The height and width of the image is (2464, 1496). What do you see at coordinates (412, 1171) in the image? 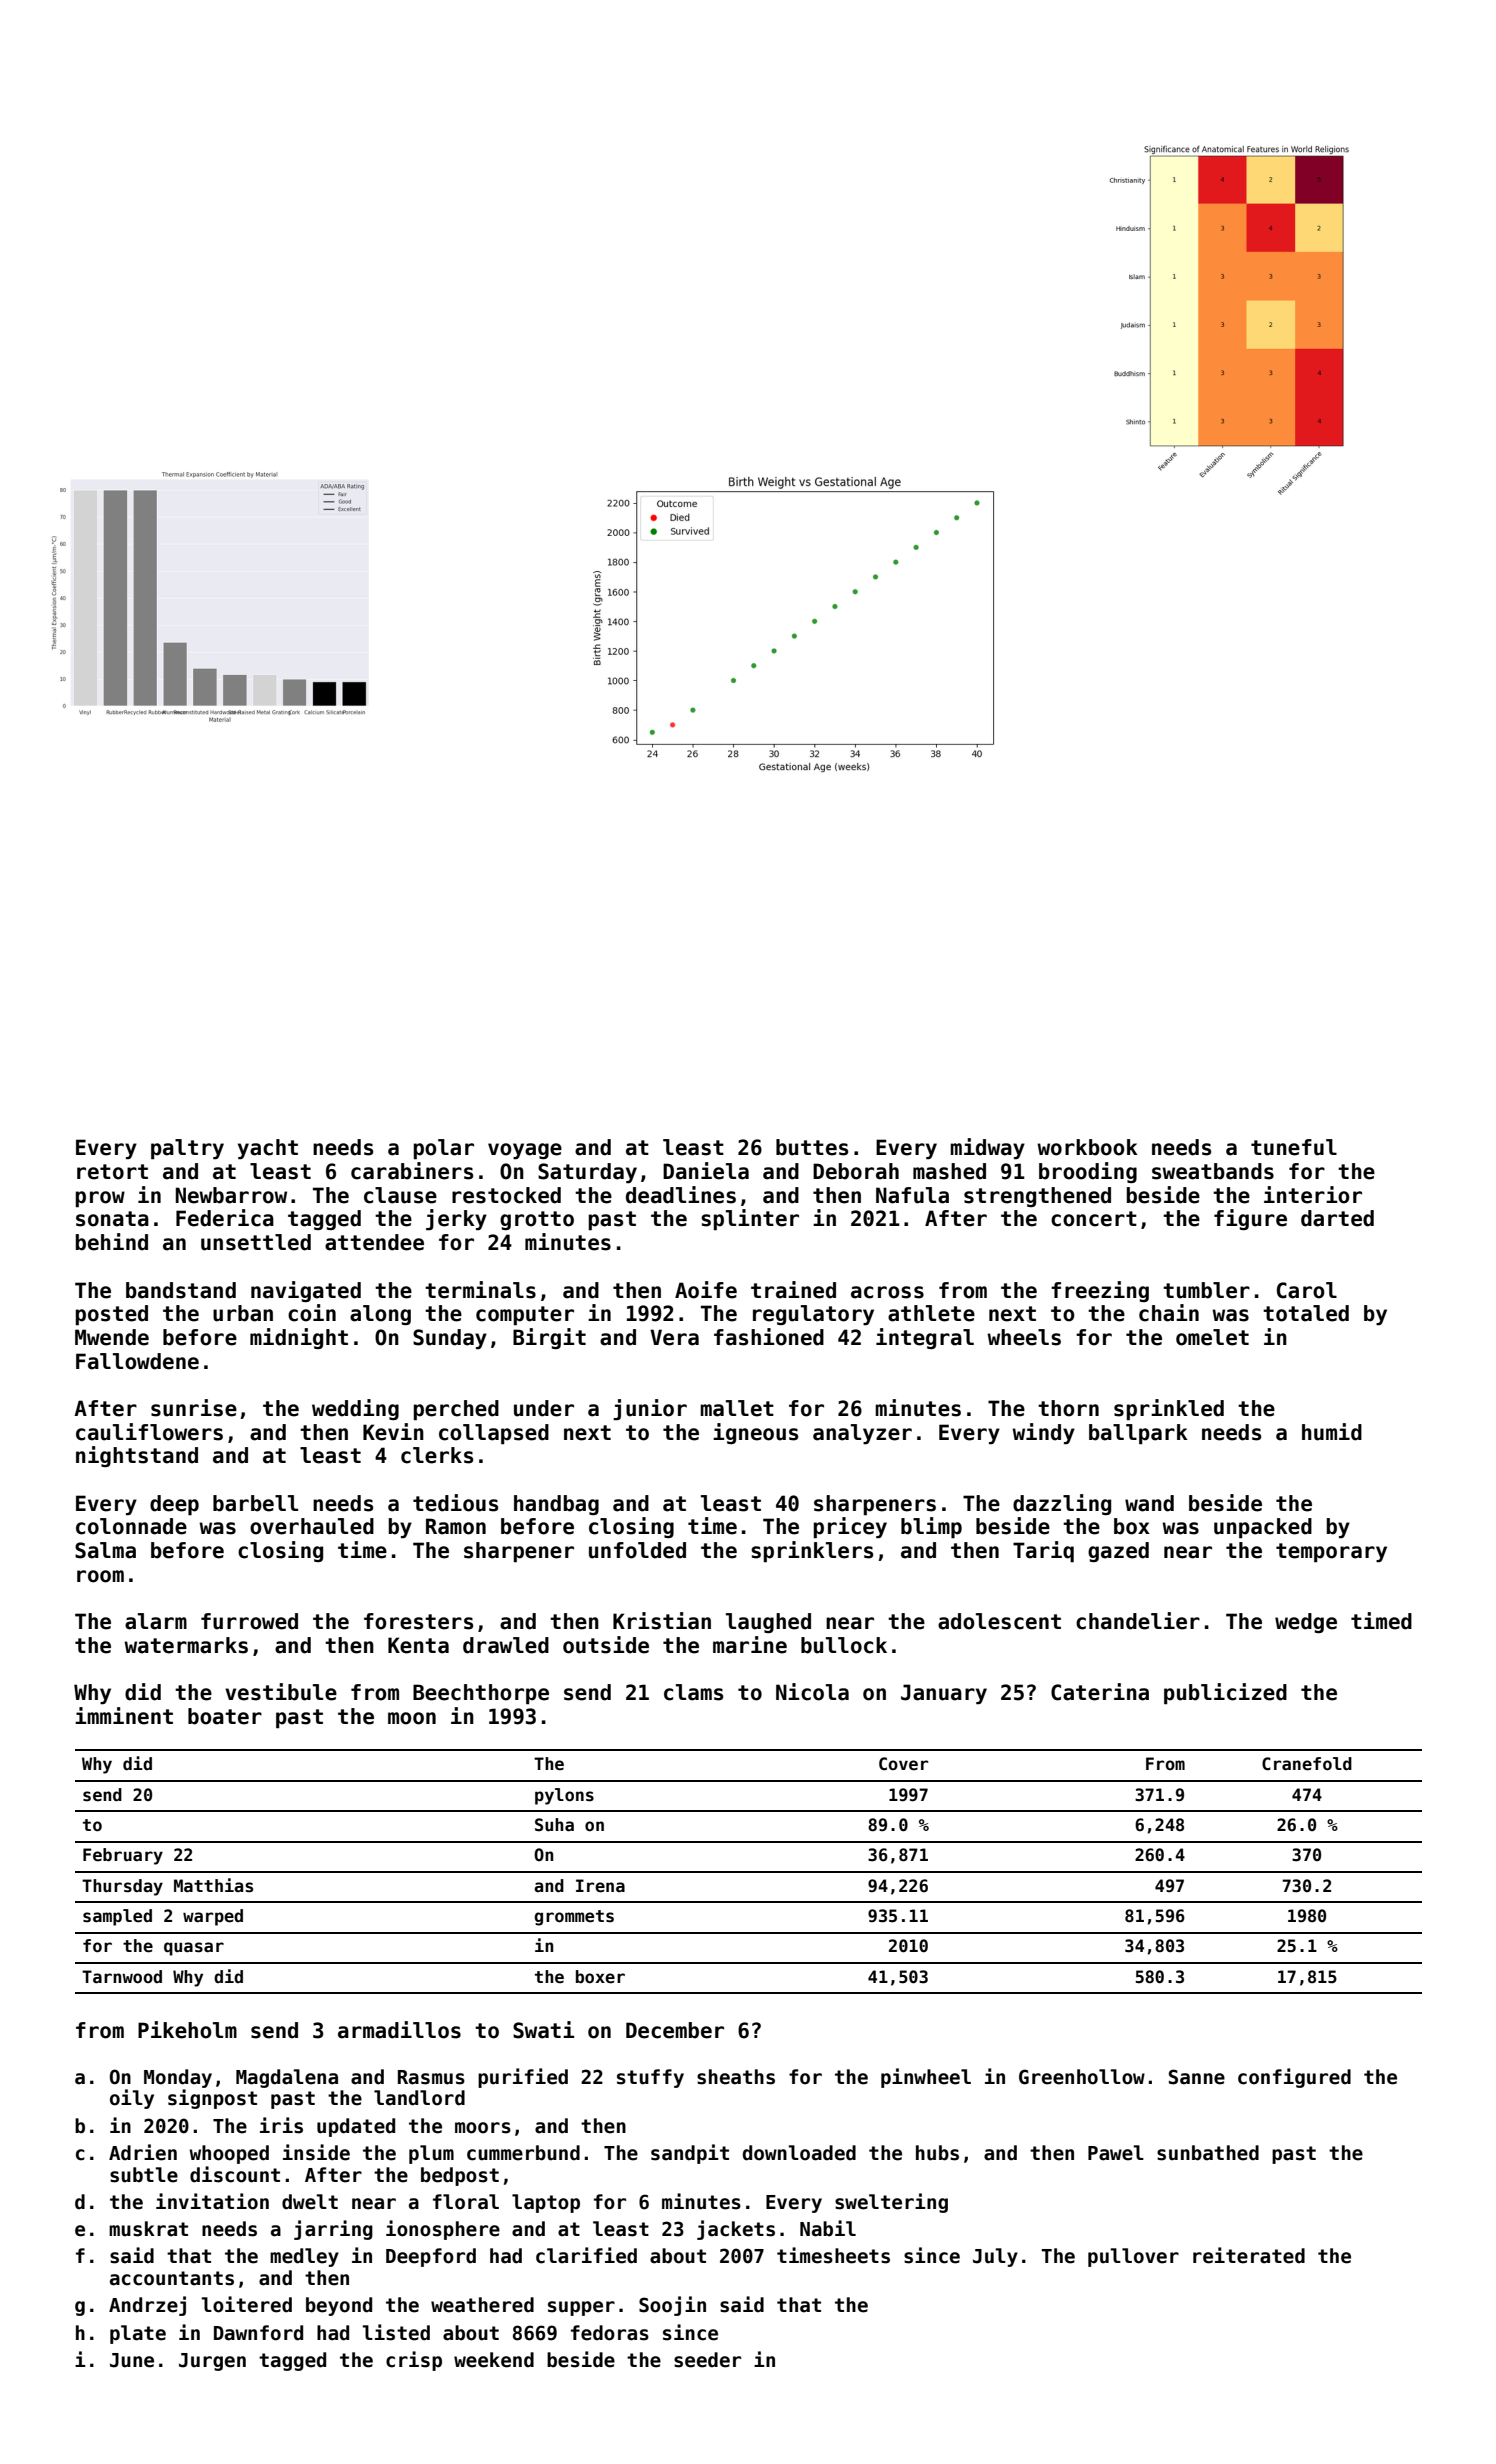
I see `carabiners` at bounding box center [412, 1171].
